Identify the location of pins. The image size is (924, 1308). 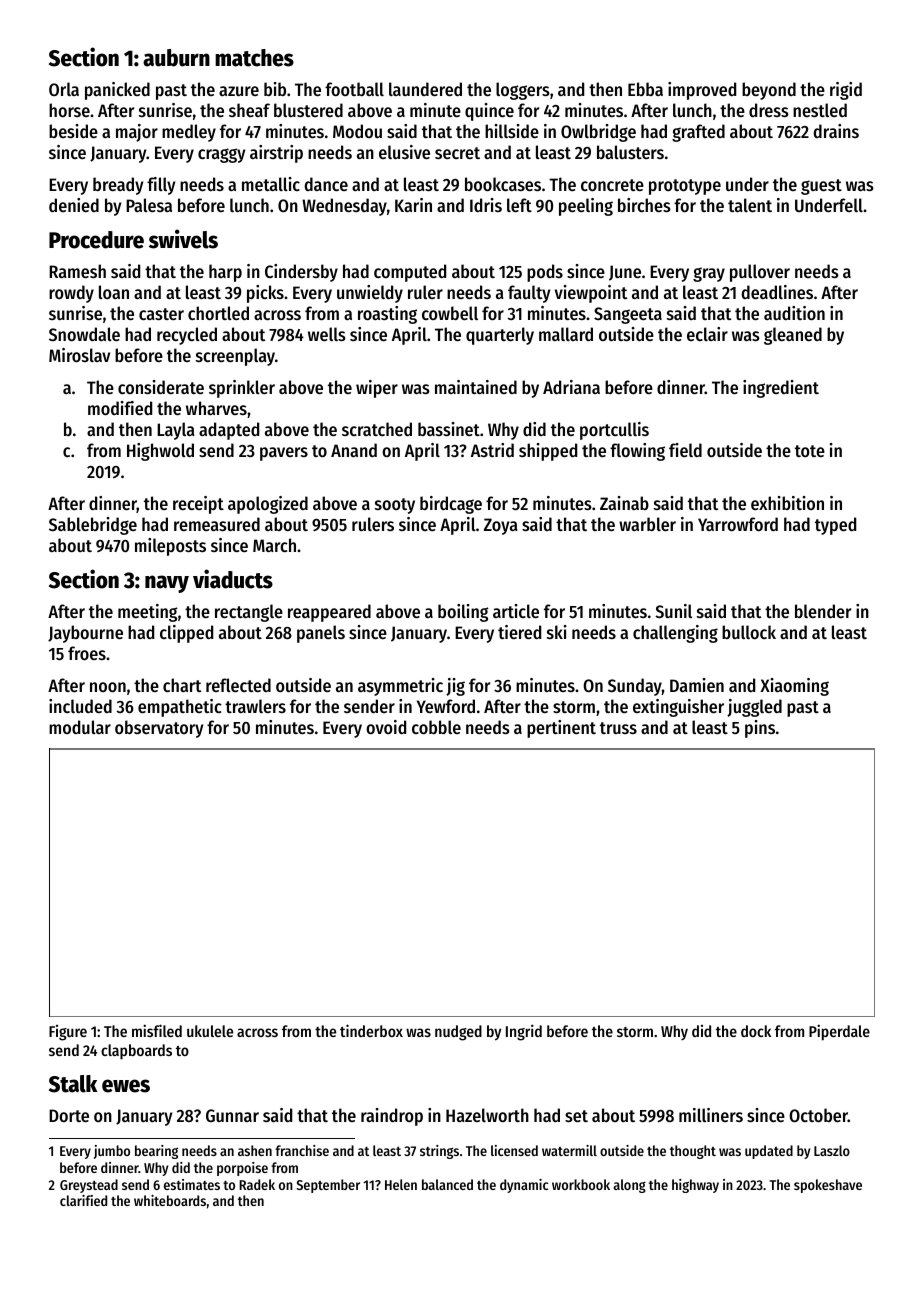
(760, 729).
